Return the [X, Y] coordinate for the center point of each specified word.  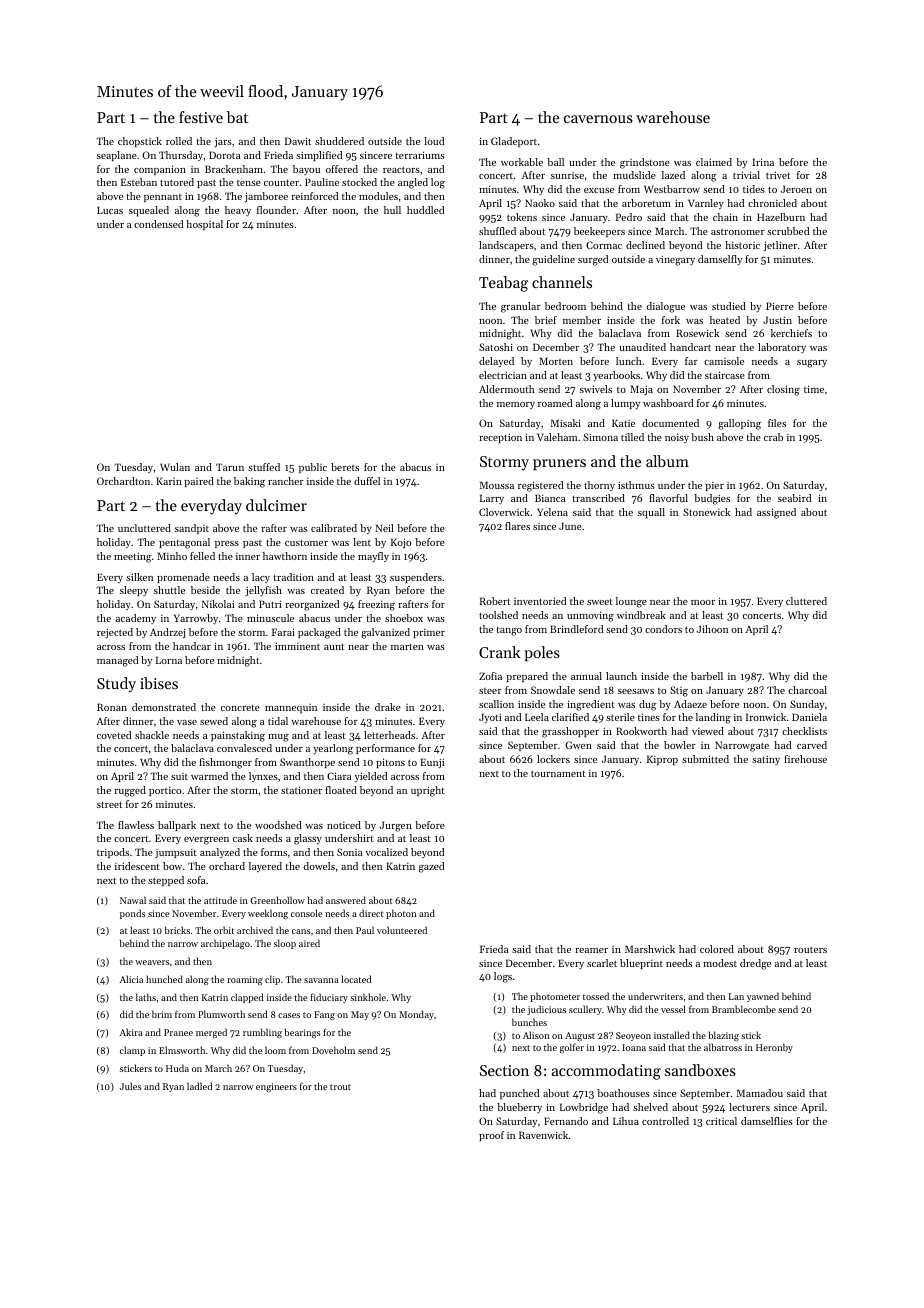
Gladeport [514, 142]
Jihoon [712, 629]
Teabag [503, 284]
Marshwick [650, 949]
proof [491, 1136]
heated [725, 320]
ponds [132, 914]
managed [117, 661]
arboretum [646, 203]
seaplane [117, 156]
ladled [199, 1086]
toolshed [498, 615]
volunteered [402, 930]
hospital [204, 225]
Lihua [626, 1121]
